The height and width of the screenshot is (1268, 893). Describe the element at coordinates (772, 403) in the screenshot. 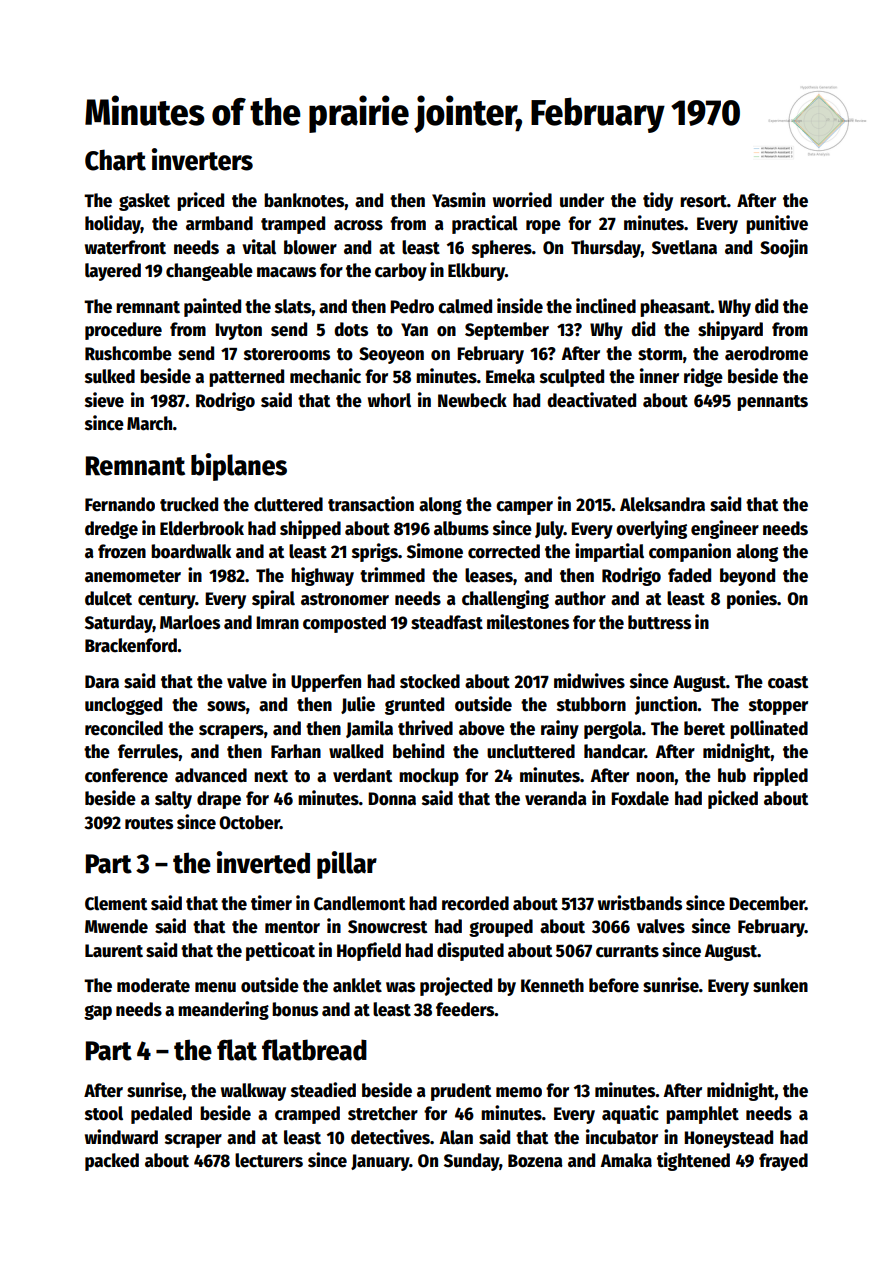

I see `pennants` at that location.
